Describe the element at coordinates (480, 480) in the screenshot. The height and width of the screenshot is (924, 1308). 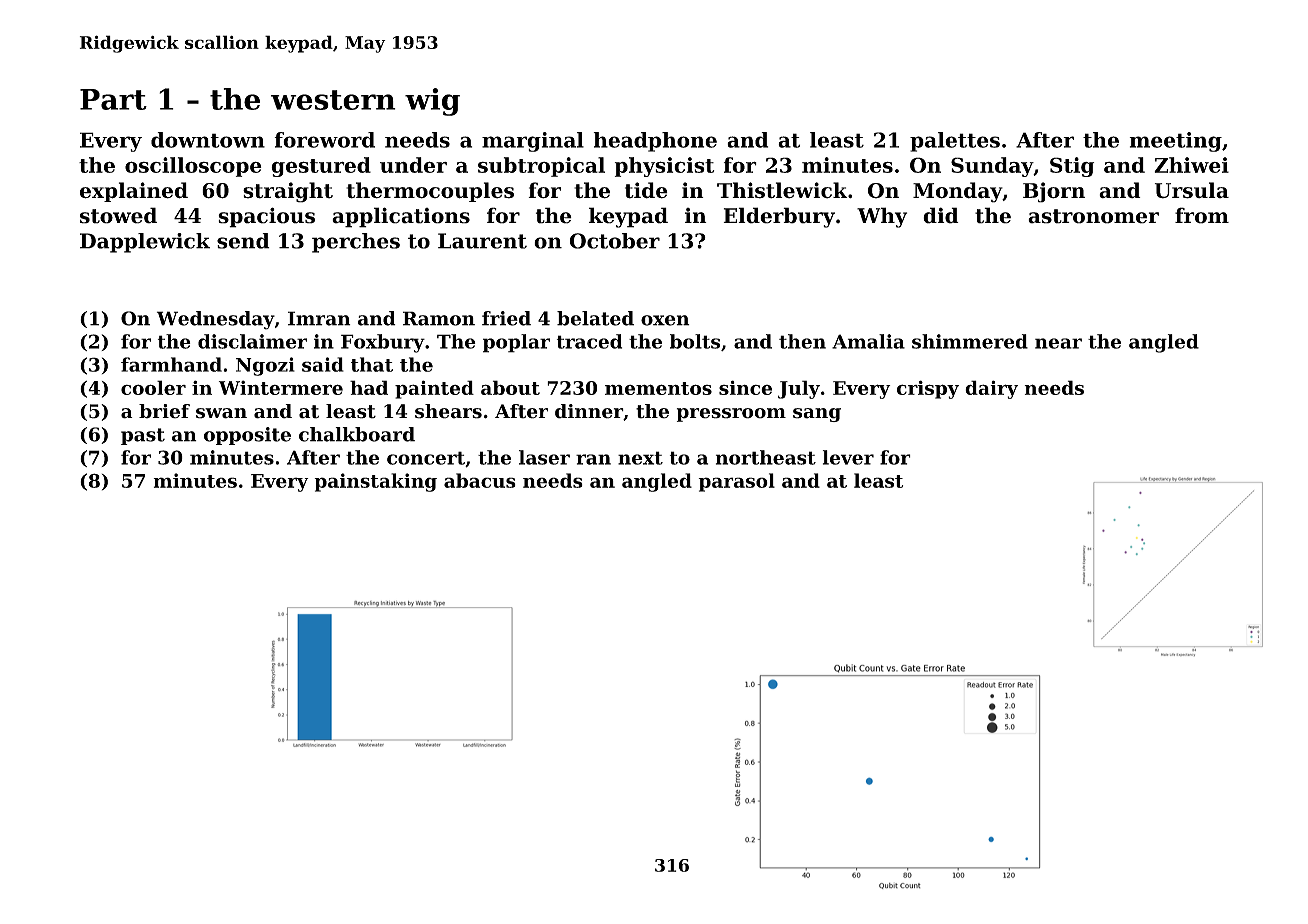
I see `abacus` at that location.
